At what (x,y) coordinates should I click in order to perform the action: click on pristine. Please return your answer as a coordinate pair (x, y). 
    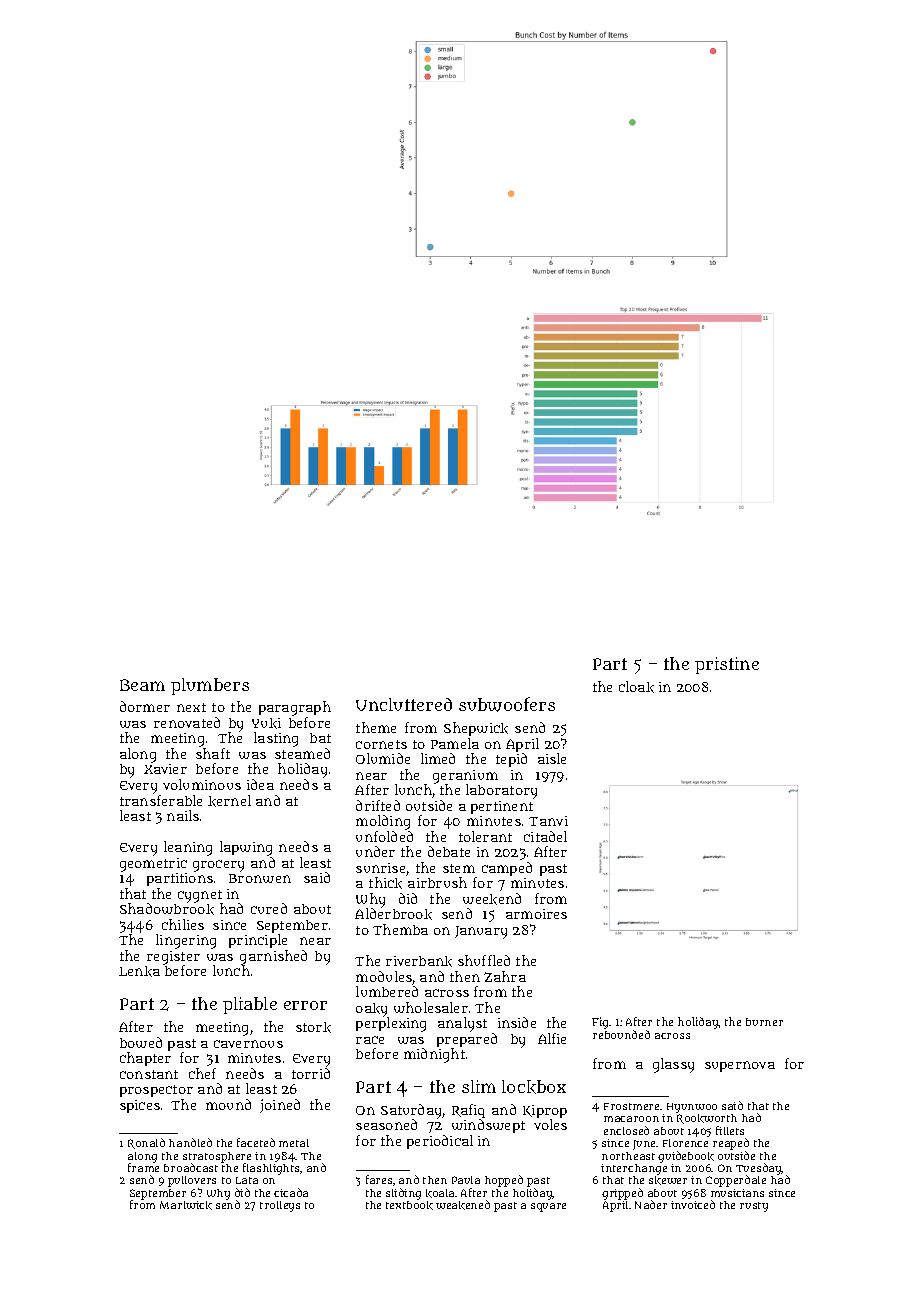
    Looking at the image, I should click on (727, 665).
